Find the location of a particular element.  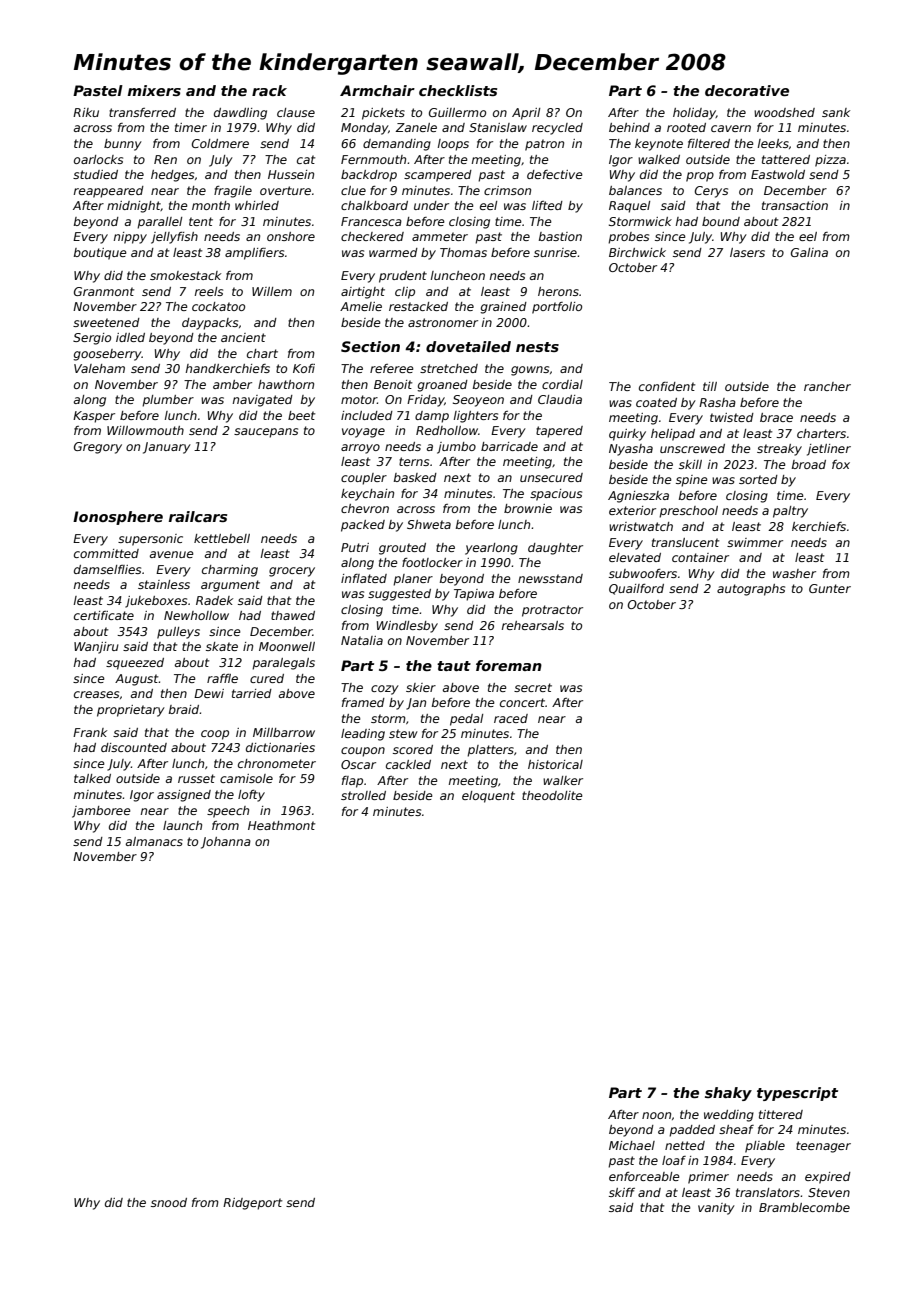

airtight is located at coordinates (363, 293).
